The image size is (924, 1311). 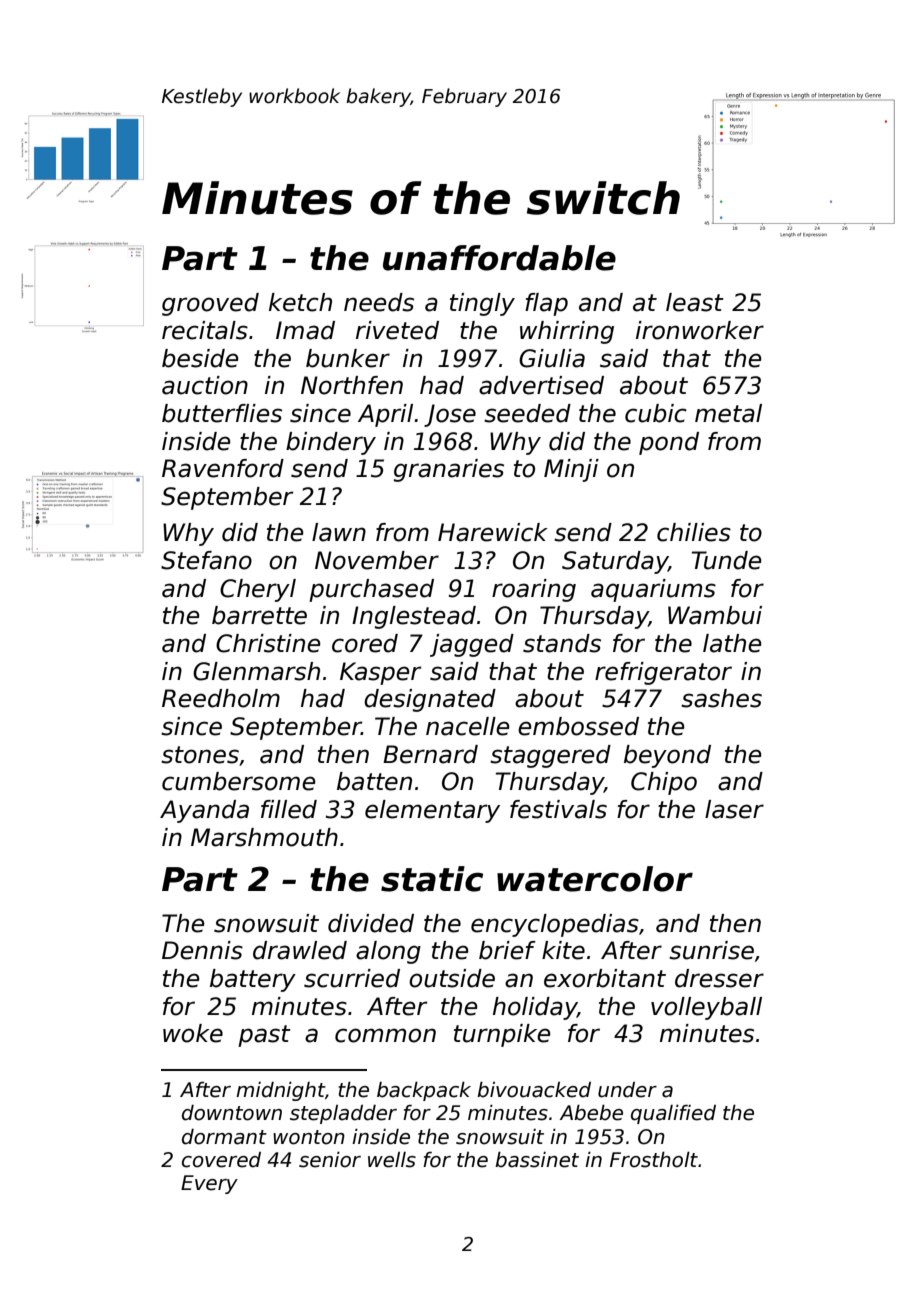 I want to click on covered, so click(x=221, y=1160).
